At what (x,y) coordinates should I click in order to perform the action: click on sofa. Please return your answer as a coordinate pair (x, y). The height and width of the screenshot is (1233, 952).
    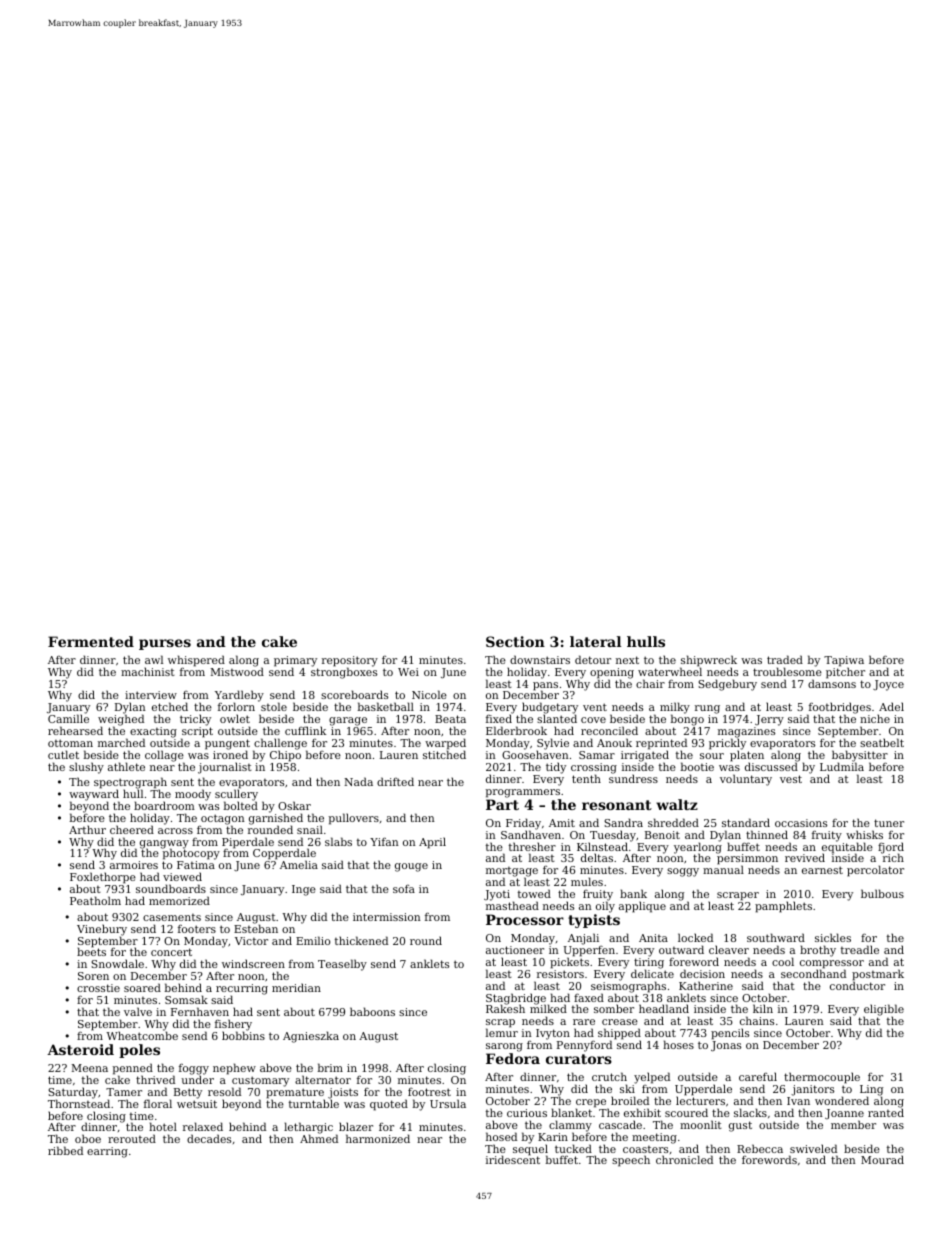
    Looking at the image, I should click on (404, 889).
